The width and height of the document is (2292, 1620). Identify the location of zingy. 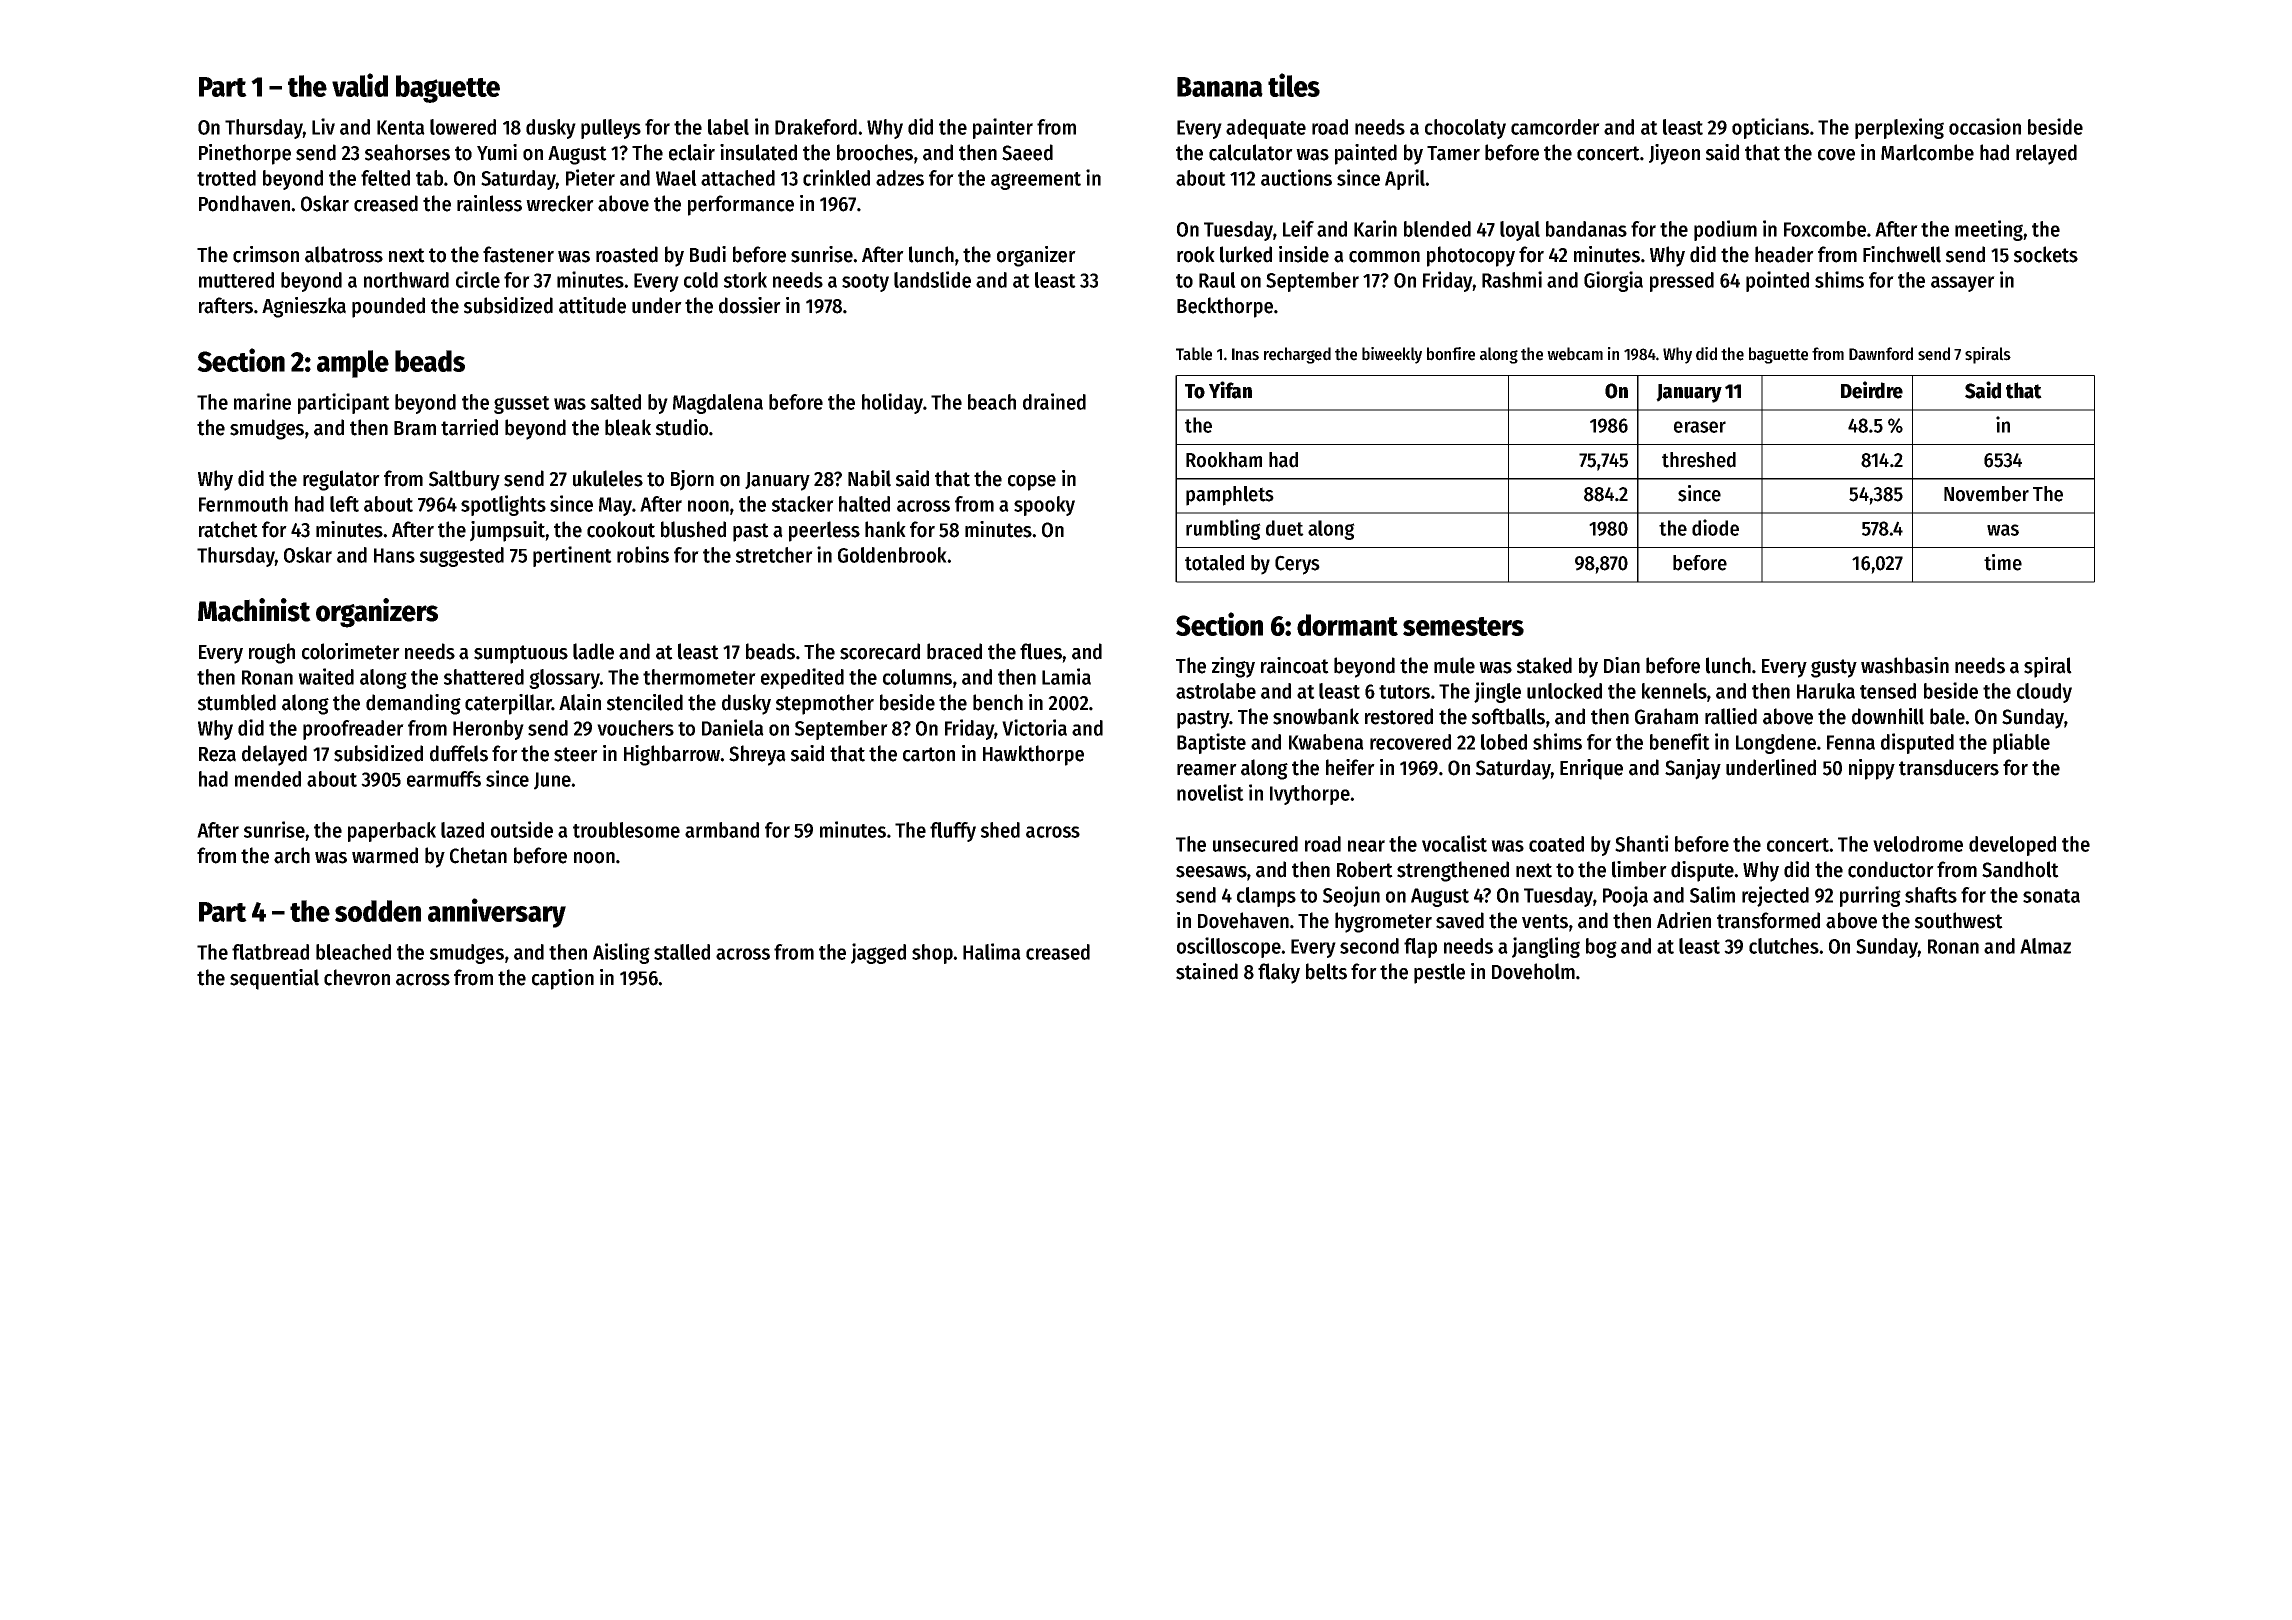
(1233, 667).
